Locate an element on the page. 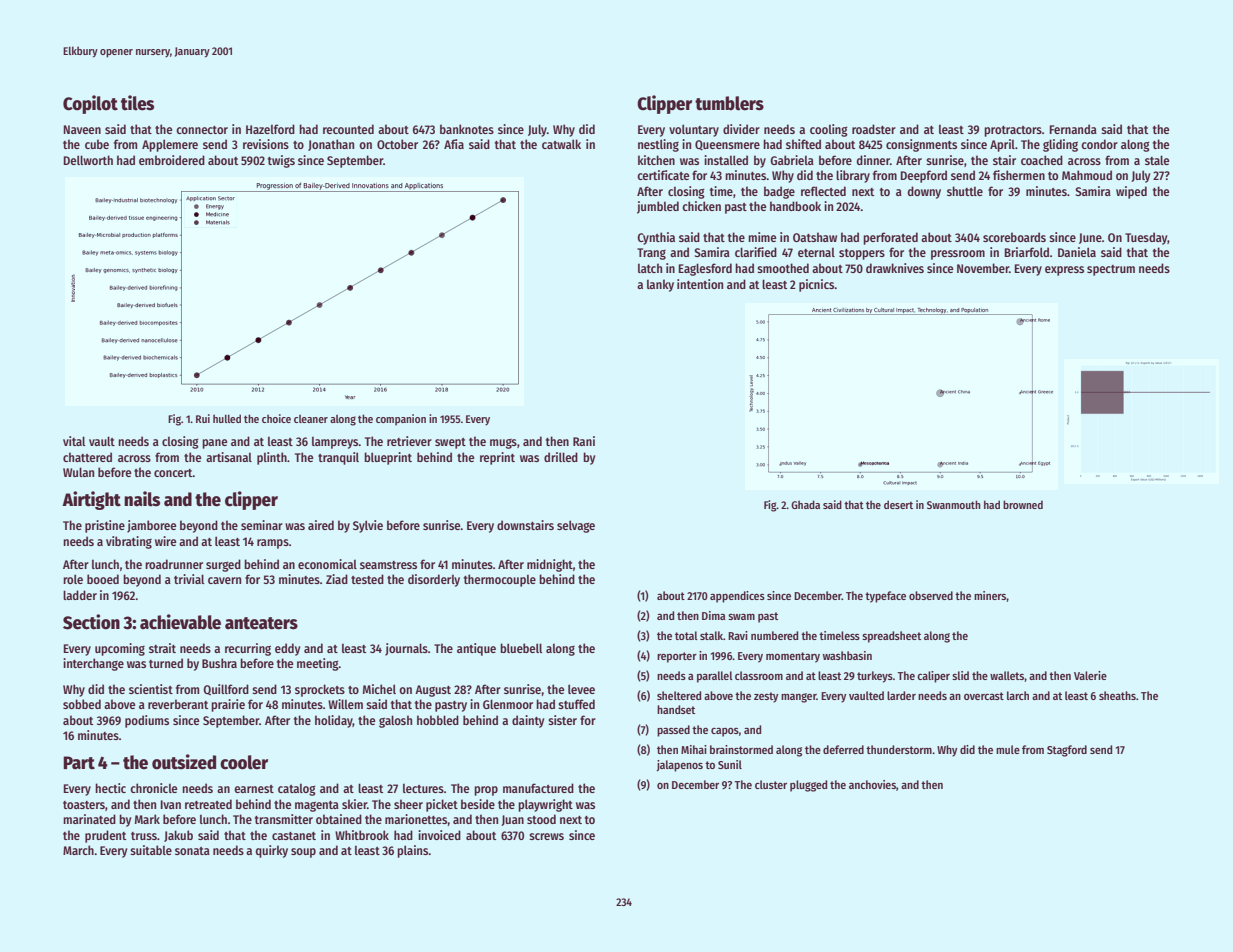 The image size is (1233, 952). tiles is located at coordinates (137, 103).
